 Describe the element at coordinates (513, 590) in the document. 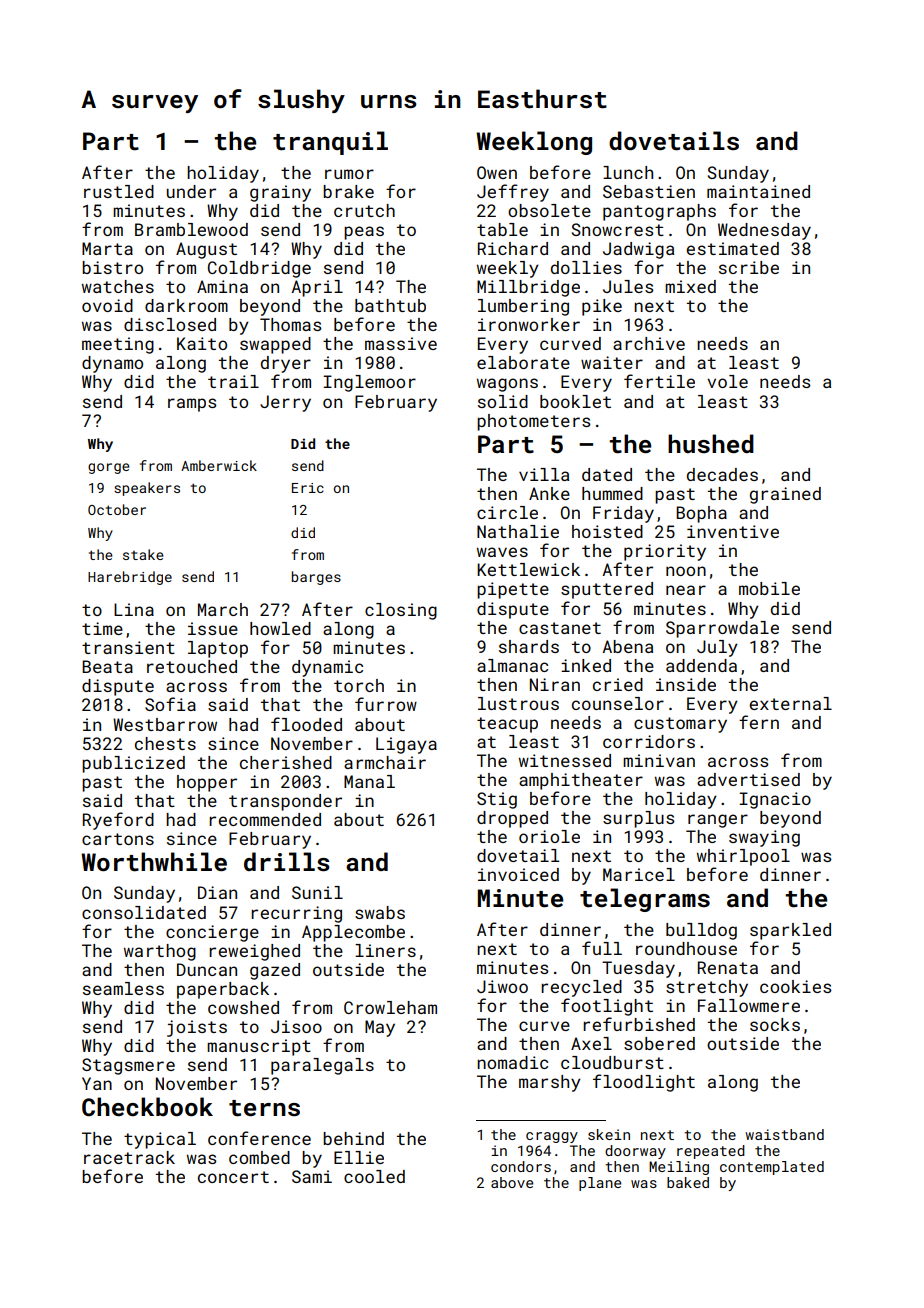

I see `pipette` at that location.
